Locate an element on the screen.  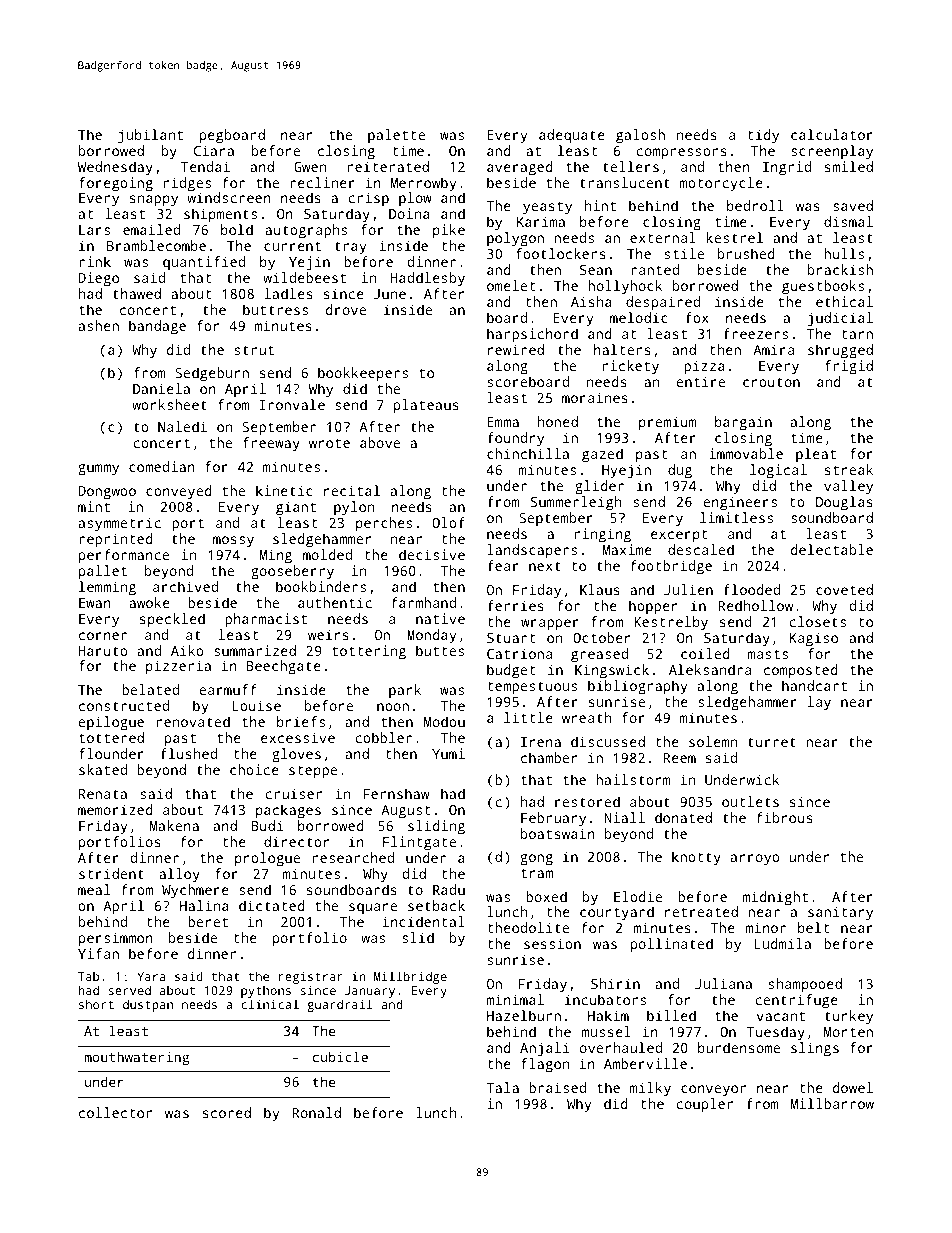
worksheet is located at coordinates (169, 404).
